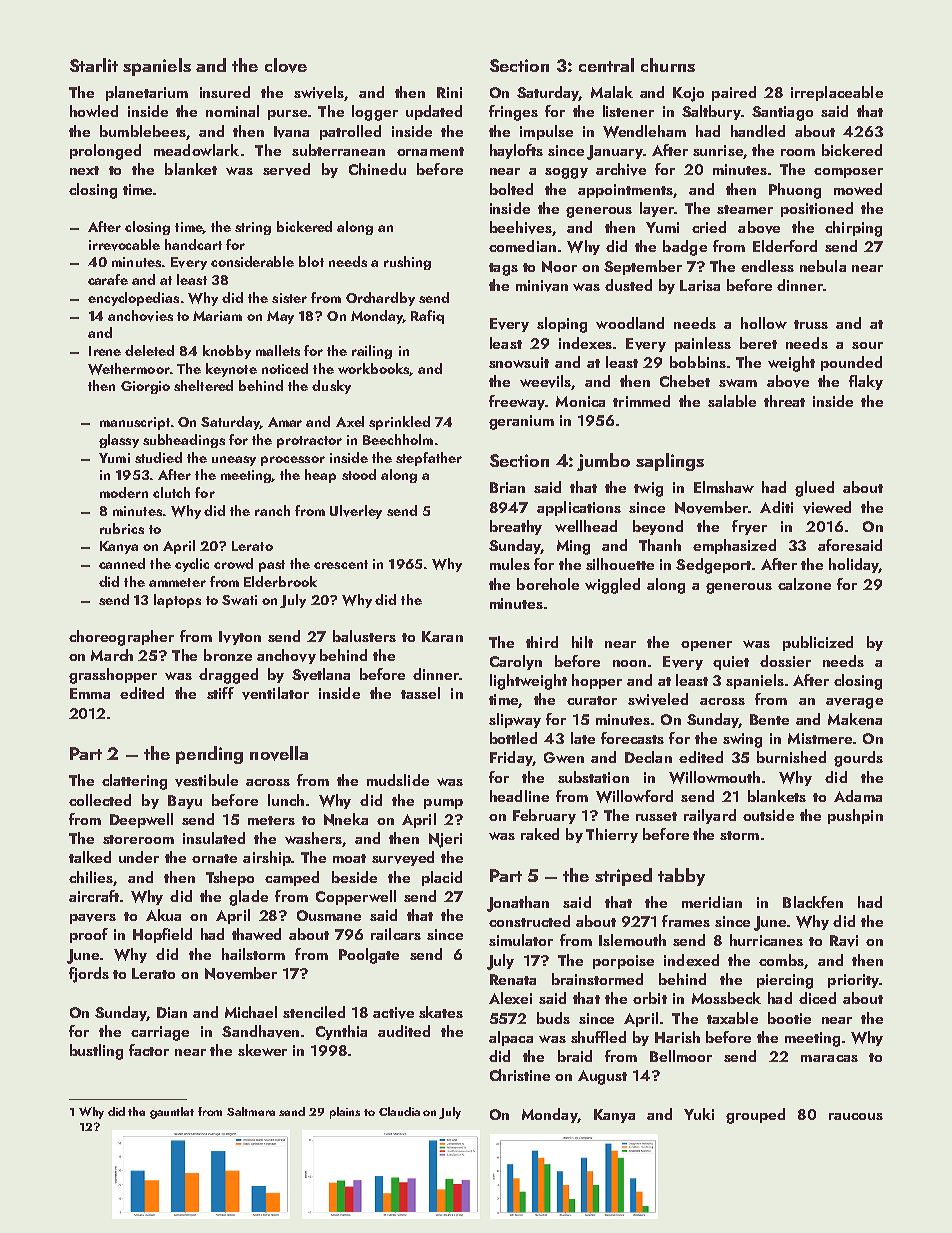 The height and width of the document is (1233, 952). Describe the element at coordinates (837, 93) in the document. I see `irreplaceable` at that location.
